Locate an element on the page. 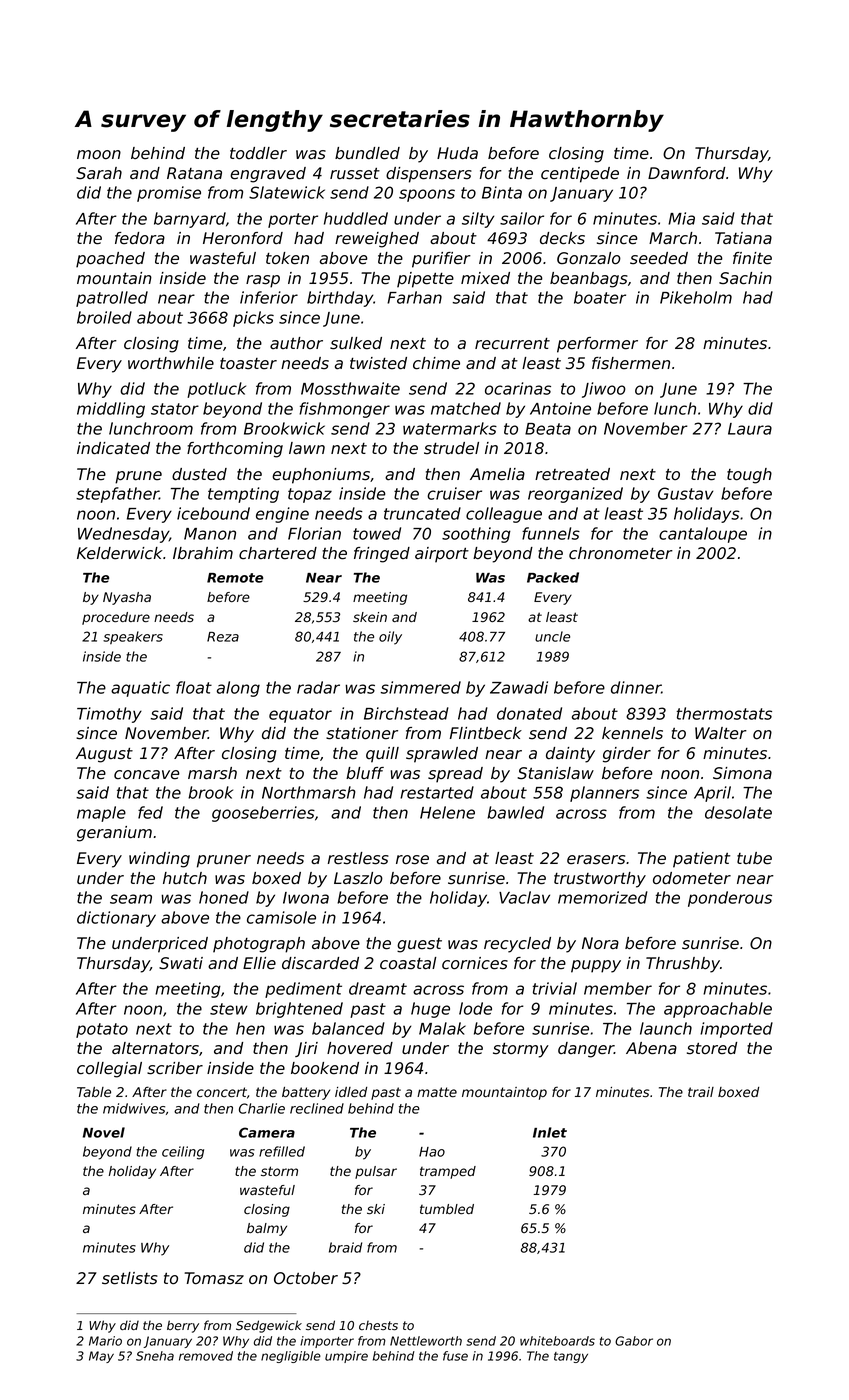 This image has height=1400, width=849. huge is located at coordinates (430, 1010).
